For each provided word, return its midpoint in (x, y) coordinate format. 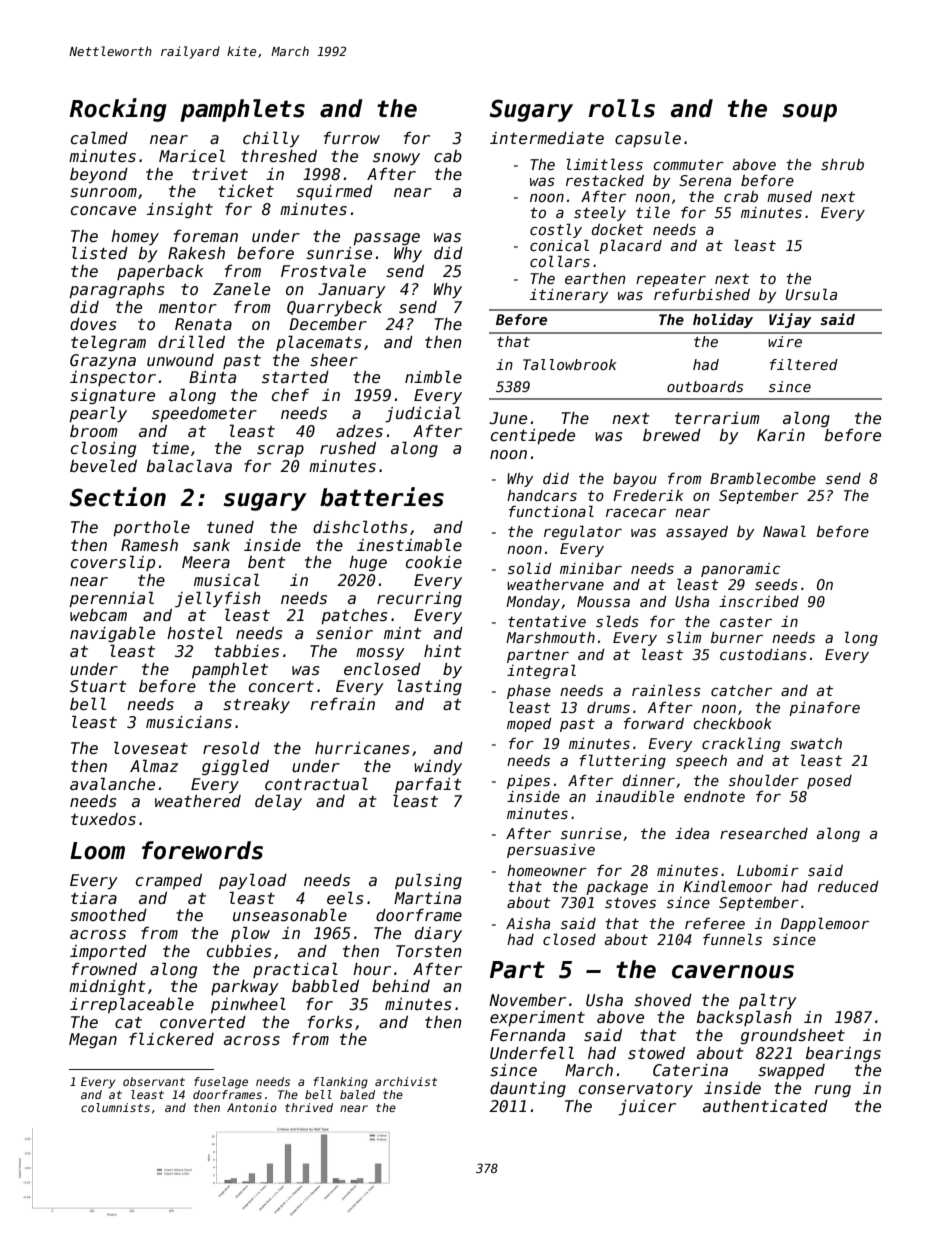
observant (154, 1081)
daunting (528, 1089)
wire (785, 341)
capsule (648, 139)
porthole (151, 528)
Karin (781, 435)
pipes (528, 782)
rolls (621, 108)
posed (829, 782)
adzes (359, 431)
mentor (188, 308)
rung (832, 1091)
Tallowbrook (570, 364)
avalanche (112, 784)
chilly (271, 139)
